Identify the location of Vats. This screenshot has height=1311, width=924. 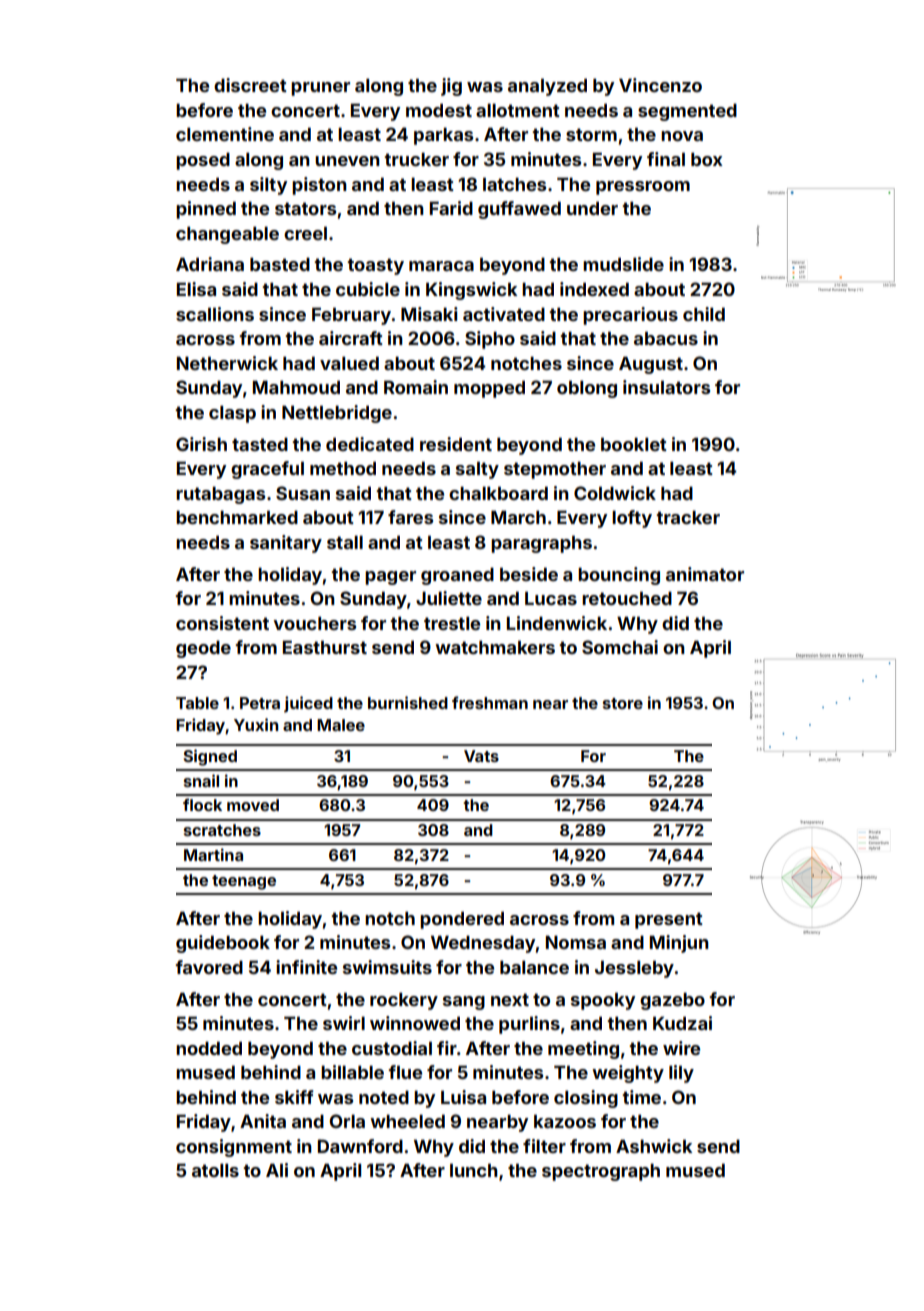
(481, 756).
